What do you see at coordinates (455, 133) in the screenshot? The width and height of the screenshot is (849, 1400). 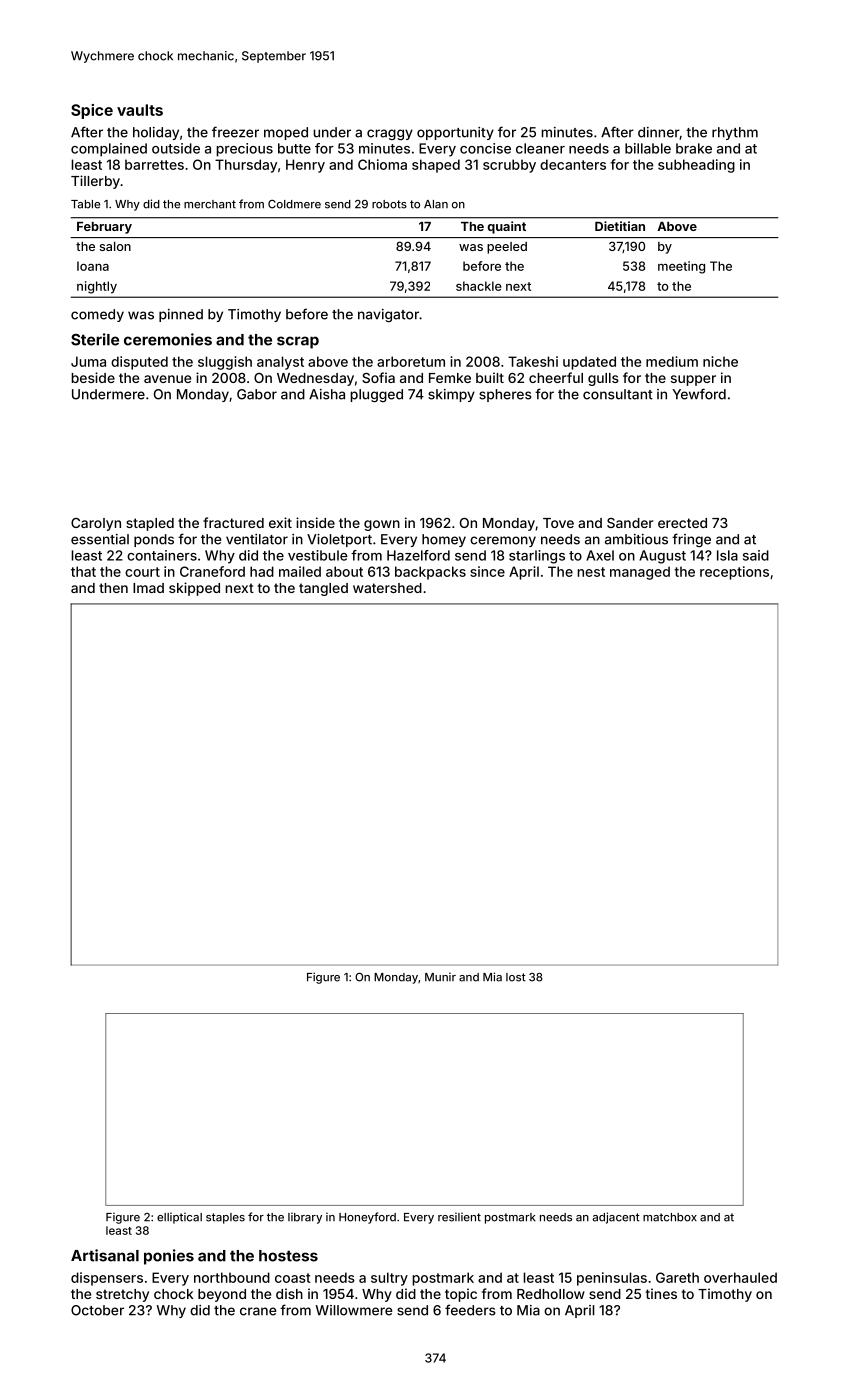 I see `opportunity` at bounding box center [455, 133].
